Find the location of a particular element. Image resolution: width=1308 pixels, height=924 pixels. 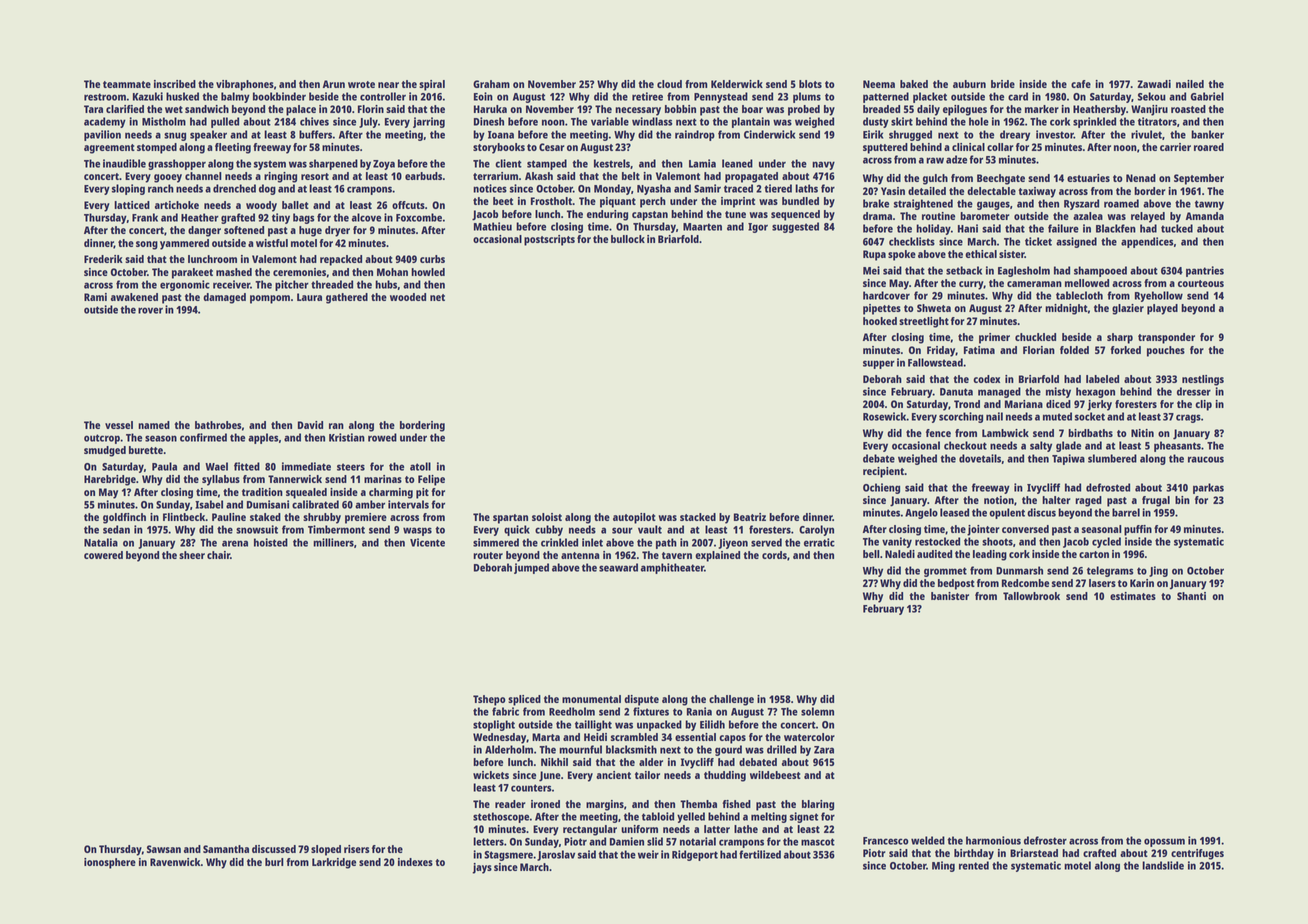

cowered is located at coordinates (103, 555).
